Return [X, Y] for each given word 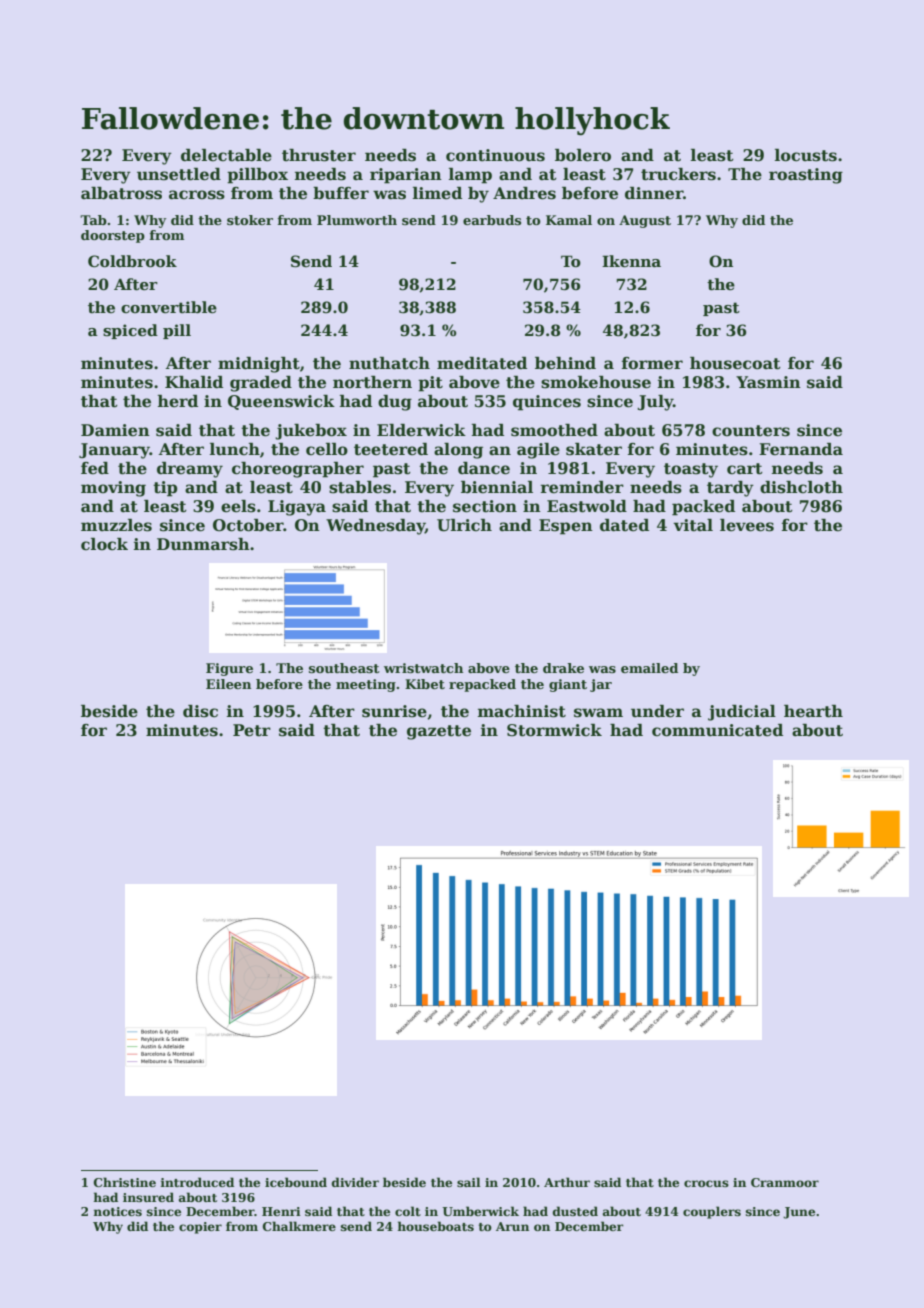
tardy [730, 489]
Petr [252, 730]
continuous [495, 155]
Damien [115, 430]
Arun [512, 1226]
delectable [226, 155]
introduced [197, 1182]
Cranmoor [785, 1182]
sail [469, 1182]
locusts [806, 155]
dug [395, 403]
